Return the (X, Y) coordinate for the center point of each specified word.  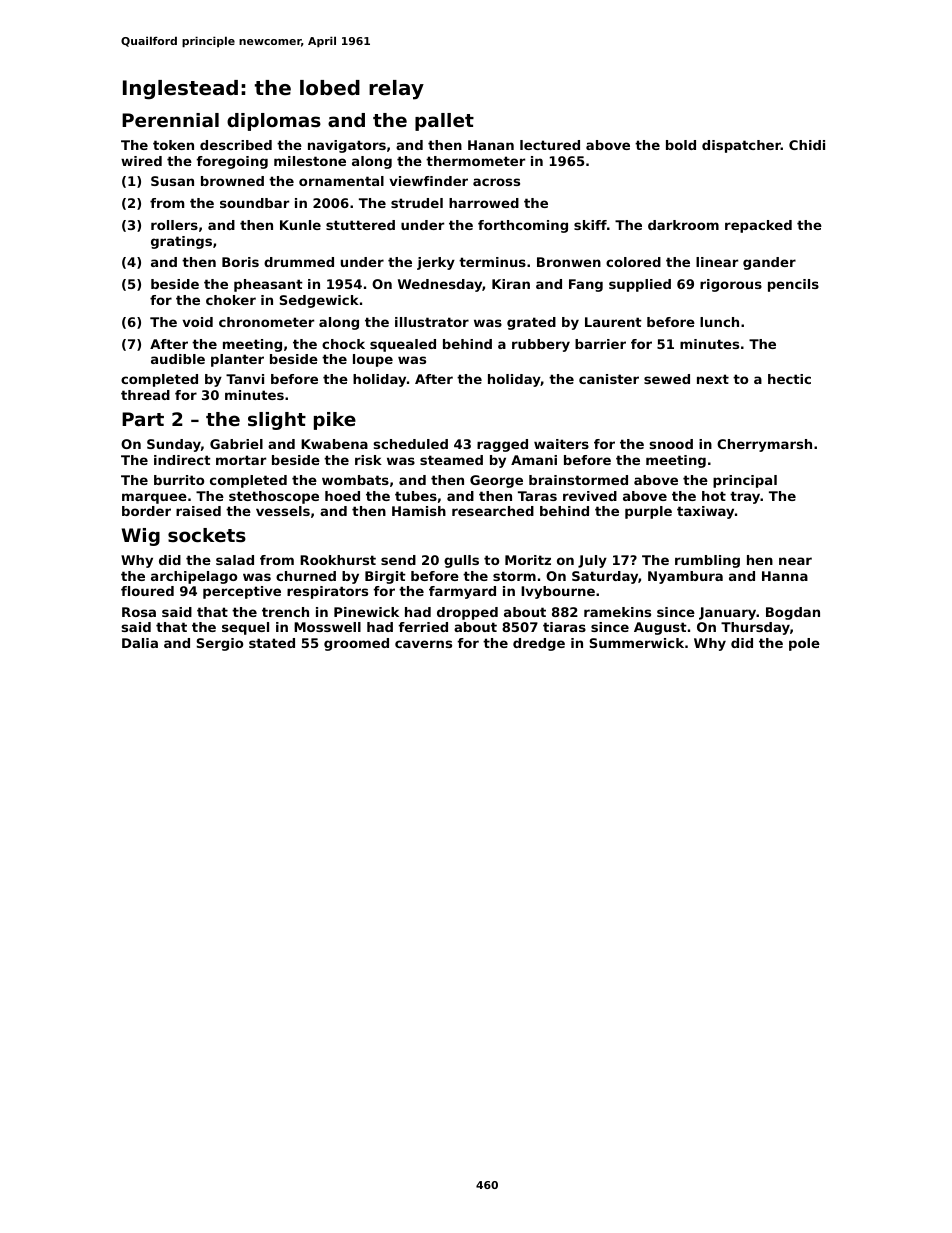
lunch (719, 322)
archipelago (194, 577)
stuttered (360, 225)
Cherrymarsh (764, 445)
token (173, 145)
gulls (461, 561)
